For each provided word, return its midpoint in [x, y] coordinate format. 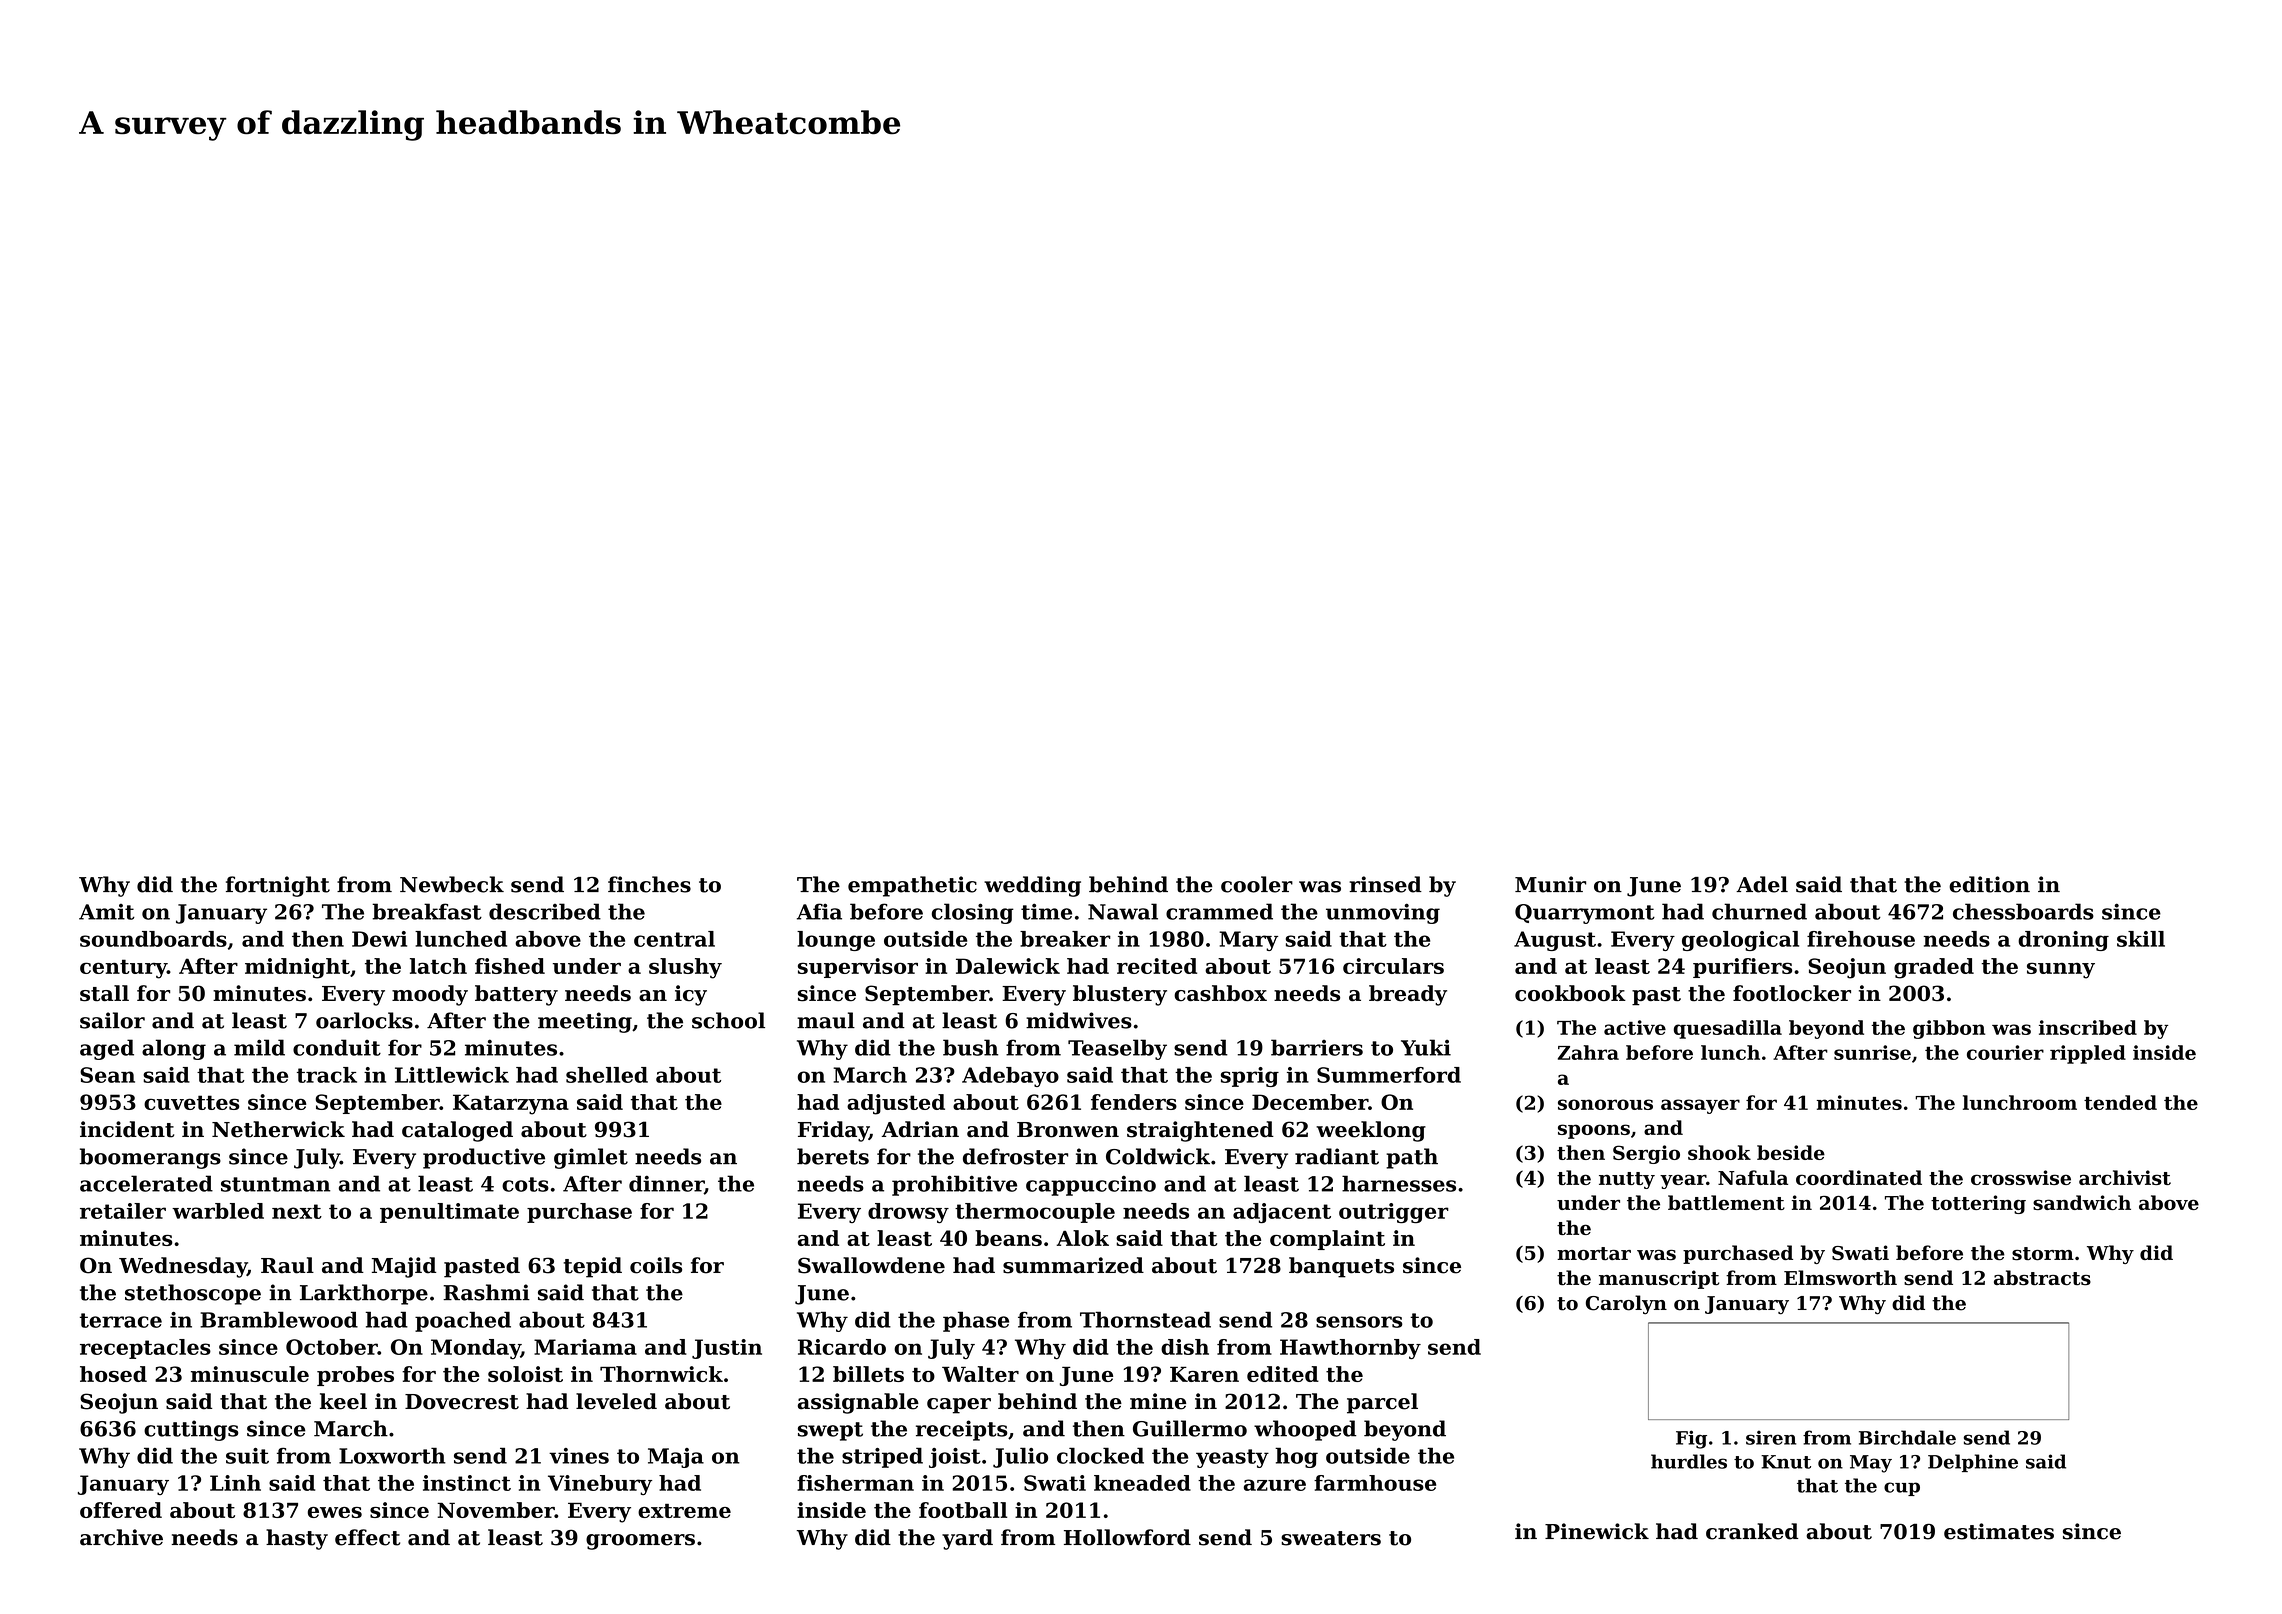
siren [1771, 1437]
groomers [640, 1542]
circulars [1393, 966]
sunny [2061, 970]
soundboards [153, 939]
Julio [1020, 1457]
